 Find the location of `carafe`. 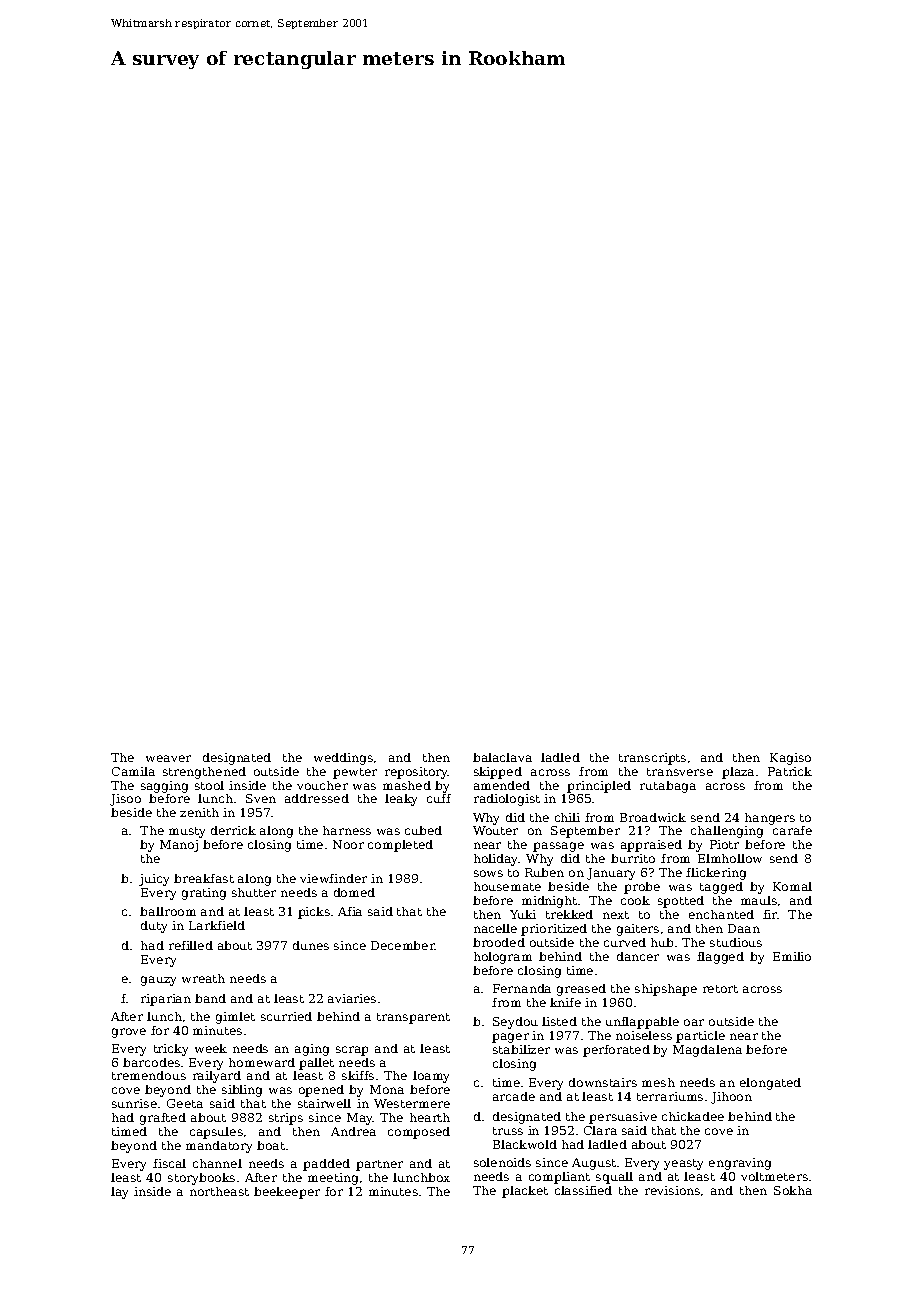

carafe is located at coordinates (792, 830).
